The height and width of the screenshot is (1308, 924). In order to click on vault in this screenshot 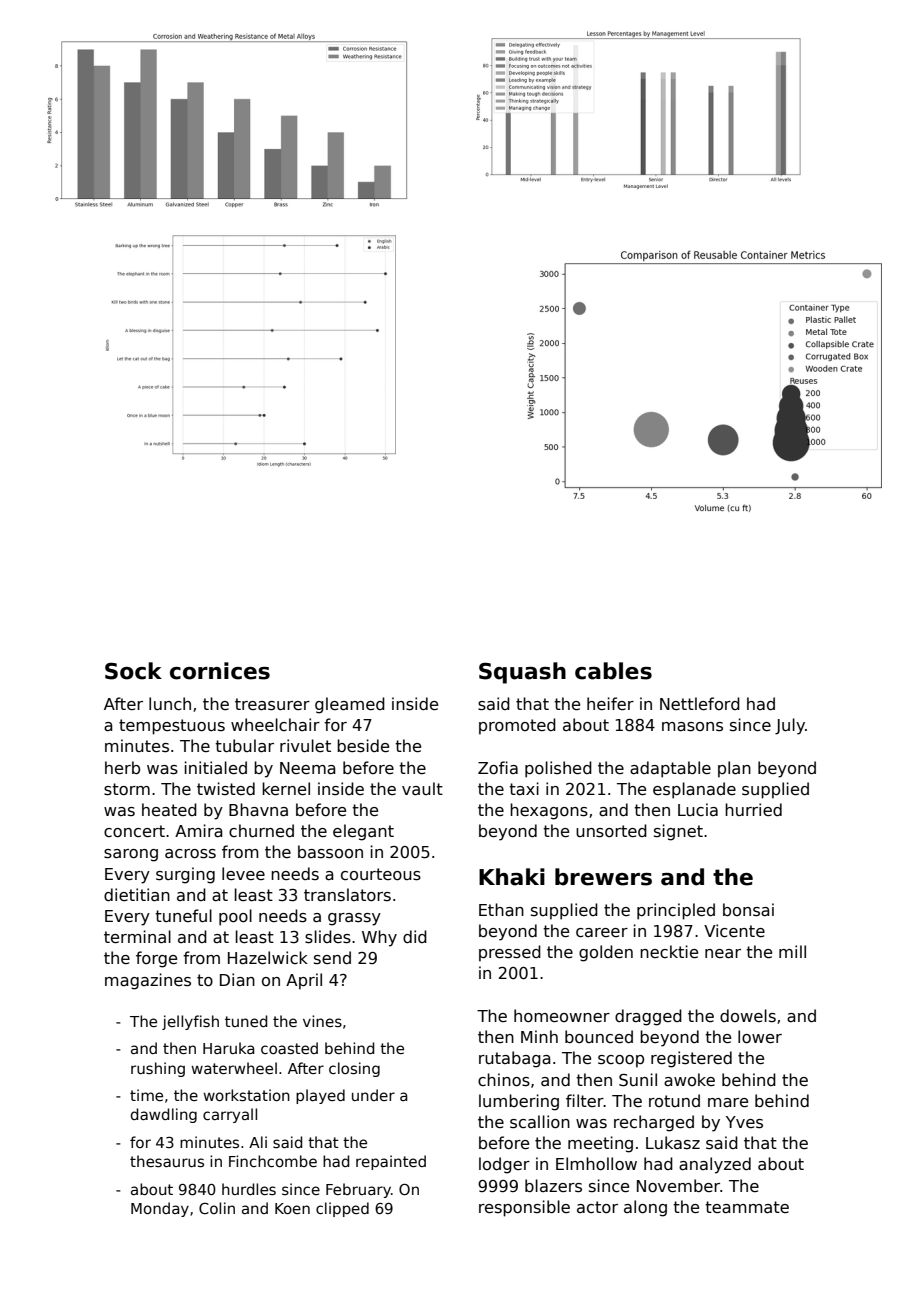, I will do `click(422, 788)`.
